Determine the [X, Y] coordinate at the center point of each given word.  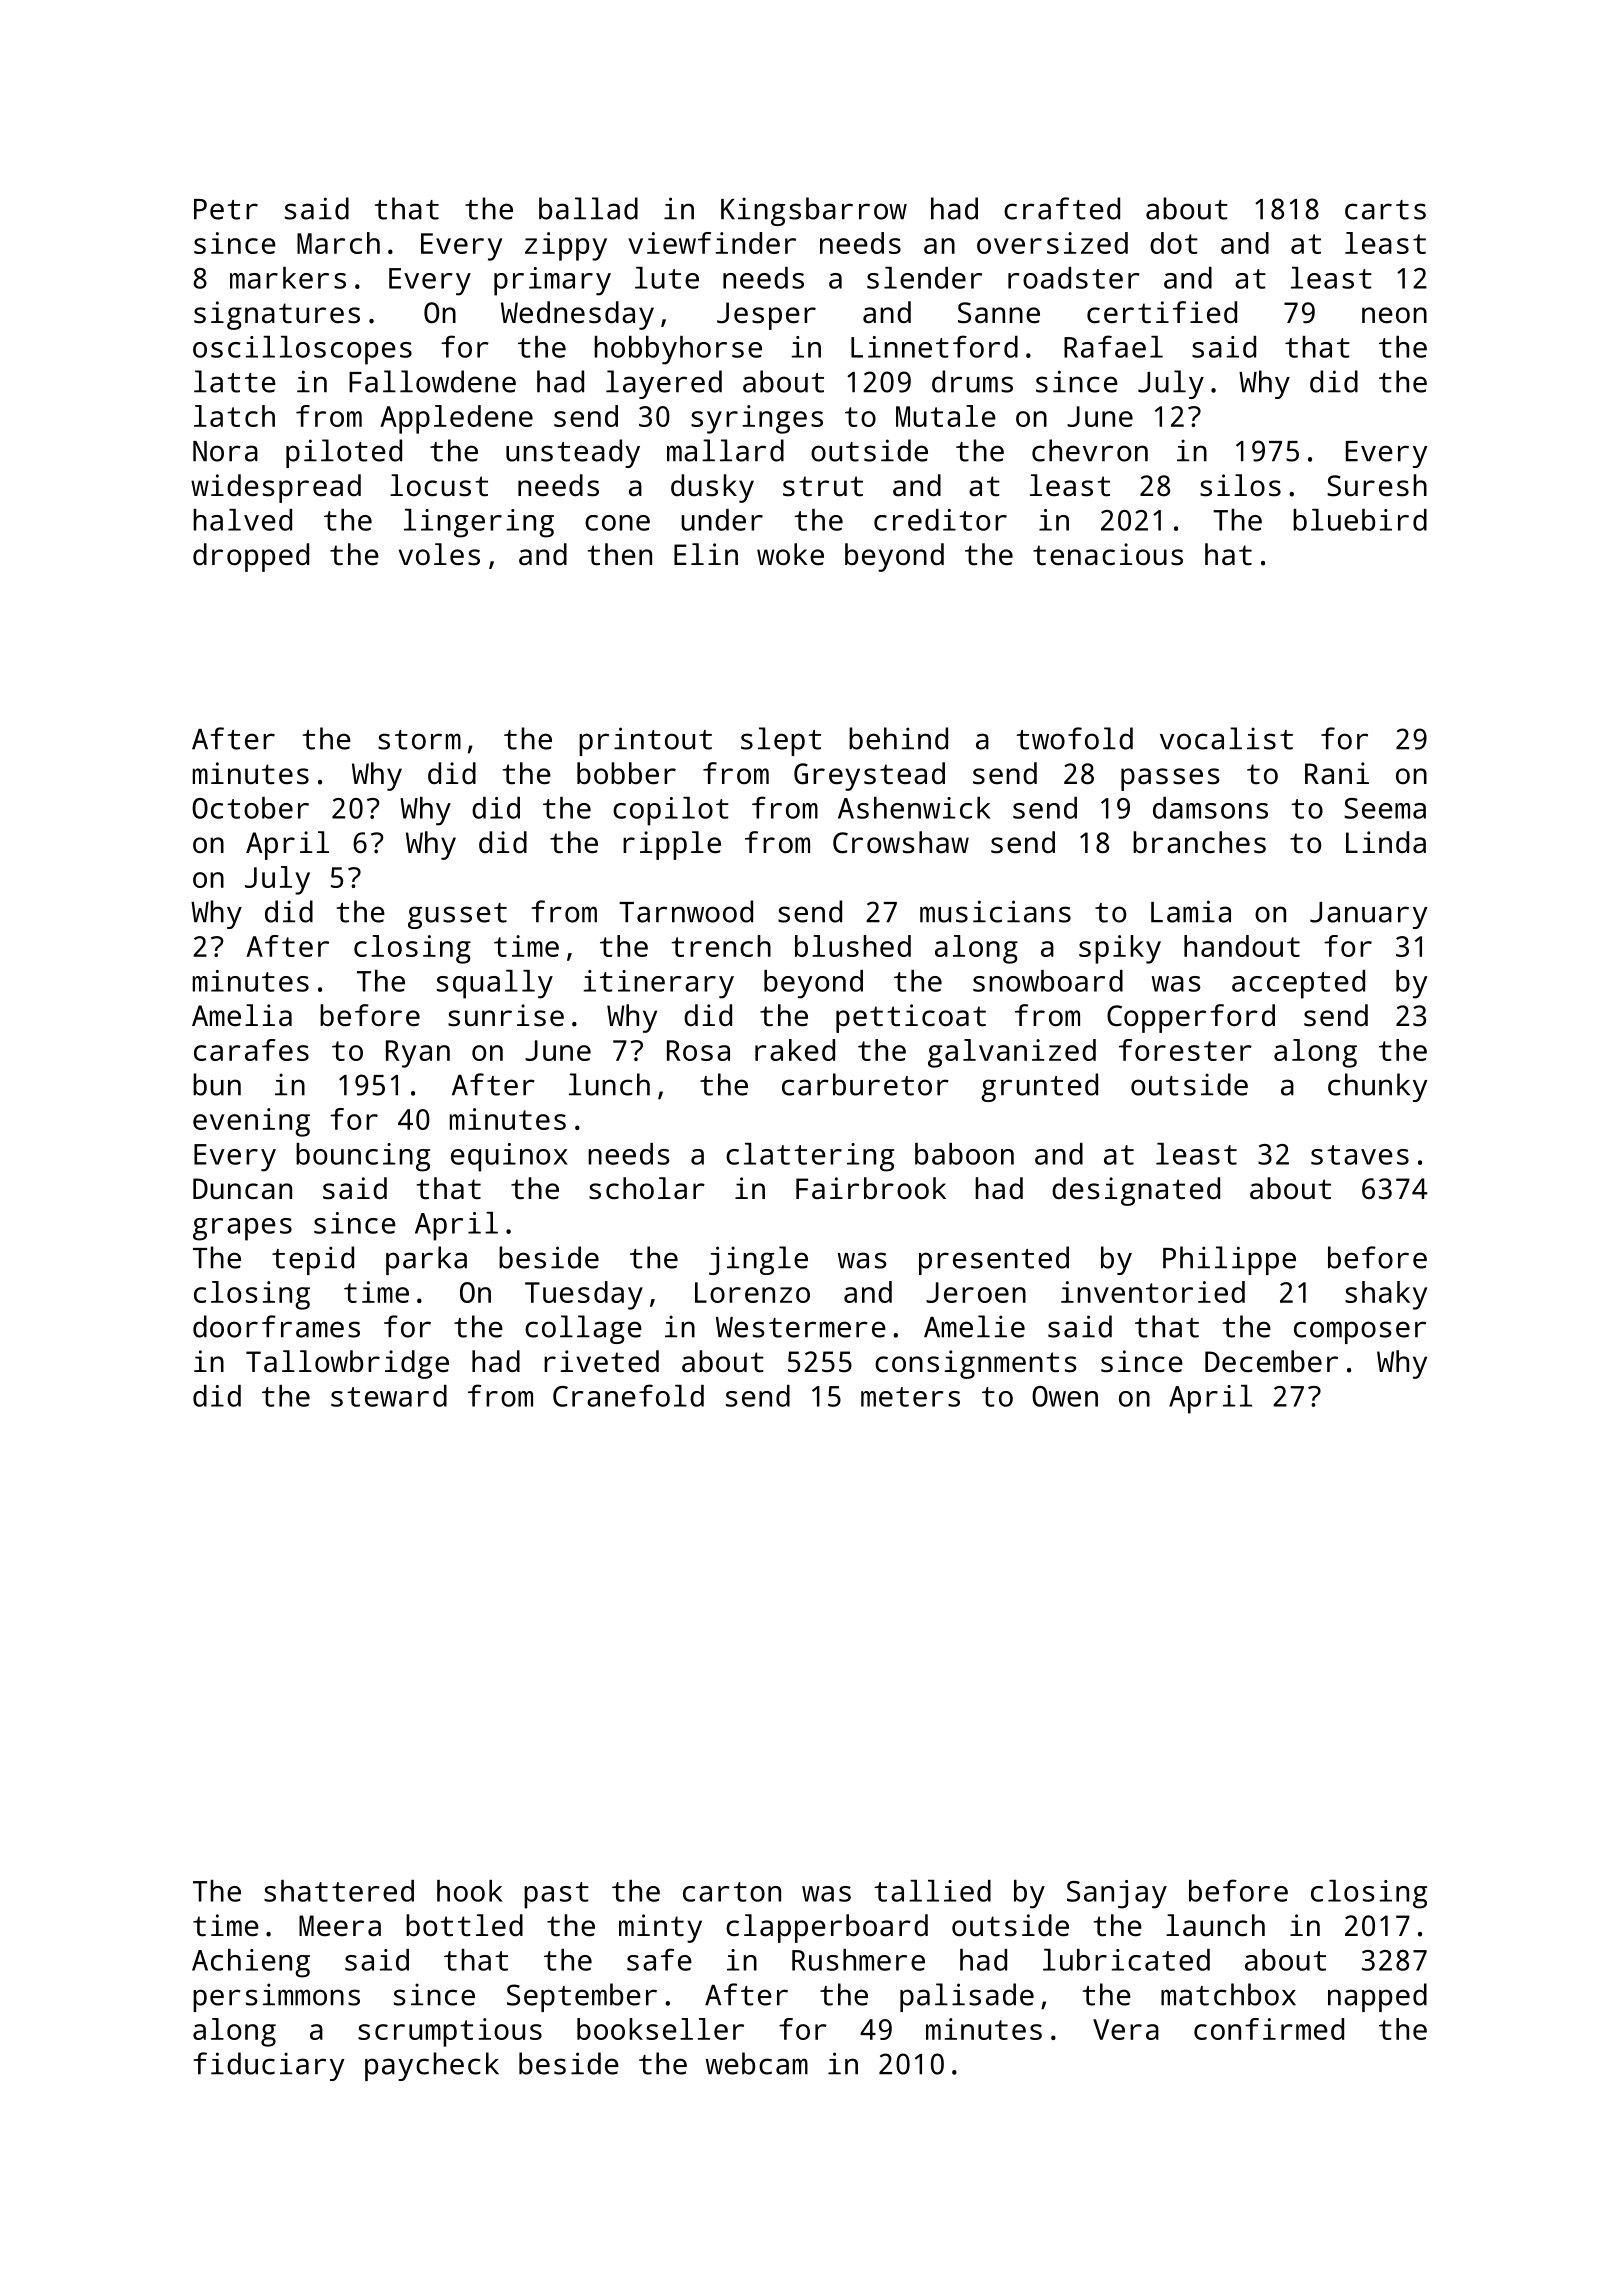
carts [1385, 210]
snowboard [1048, 981]
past [556, 1895]
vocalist [1226, 738]
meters [910, 1397]
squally [495, 984]
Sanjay [1117, 1894]
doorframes [276, 1326]
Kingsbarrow [814, 211]
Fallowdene [432, 381]
